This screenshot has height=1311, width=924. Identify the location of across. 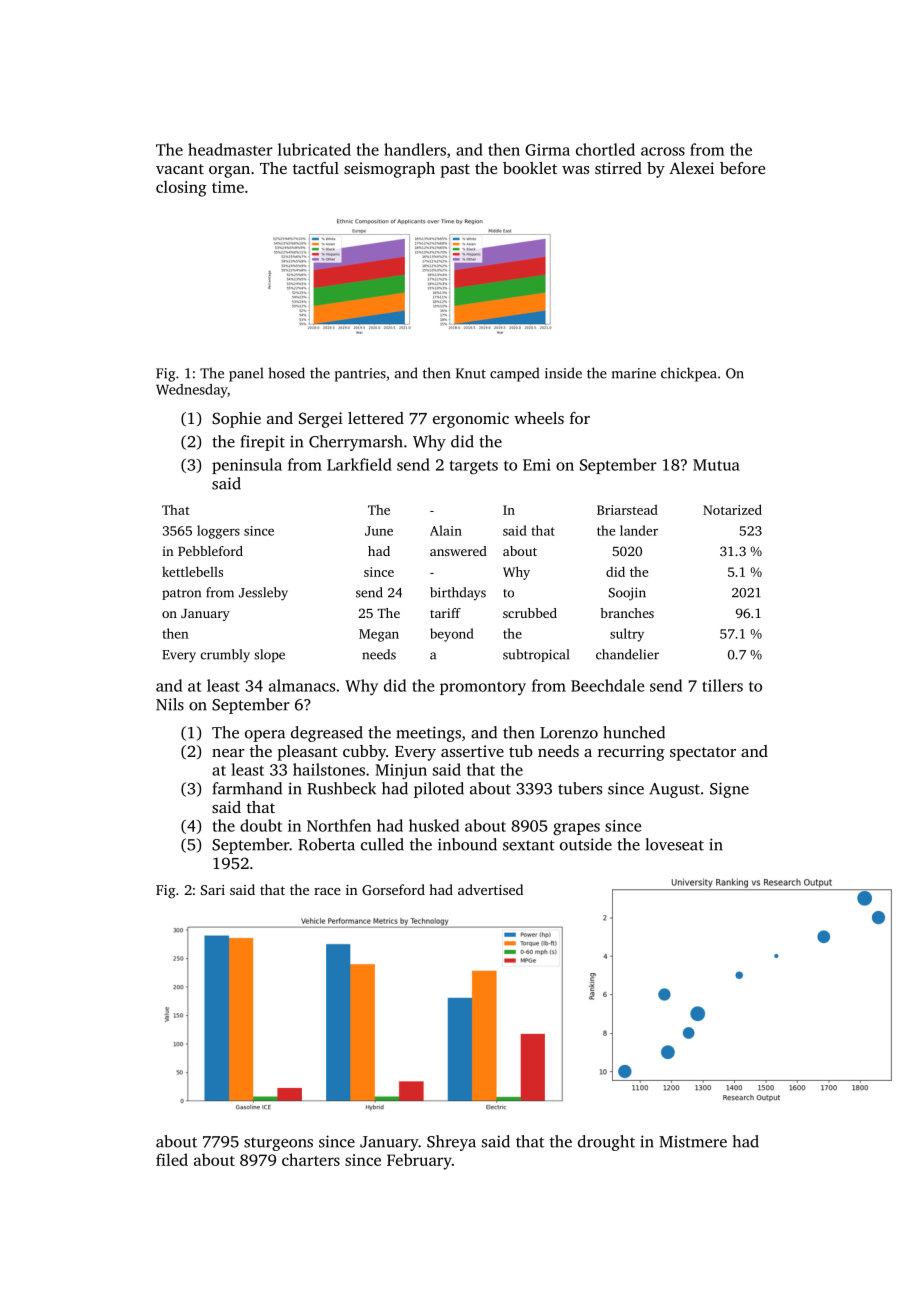
(663, 151).
